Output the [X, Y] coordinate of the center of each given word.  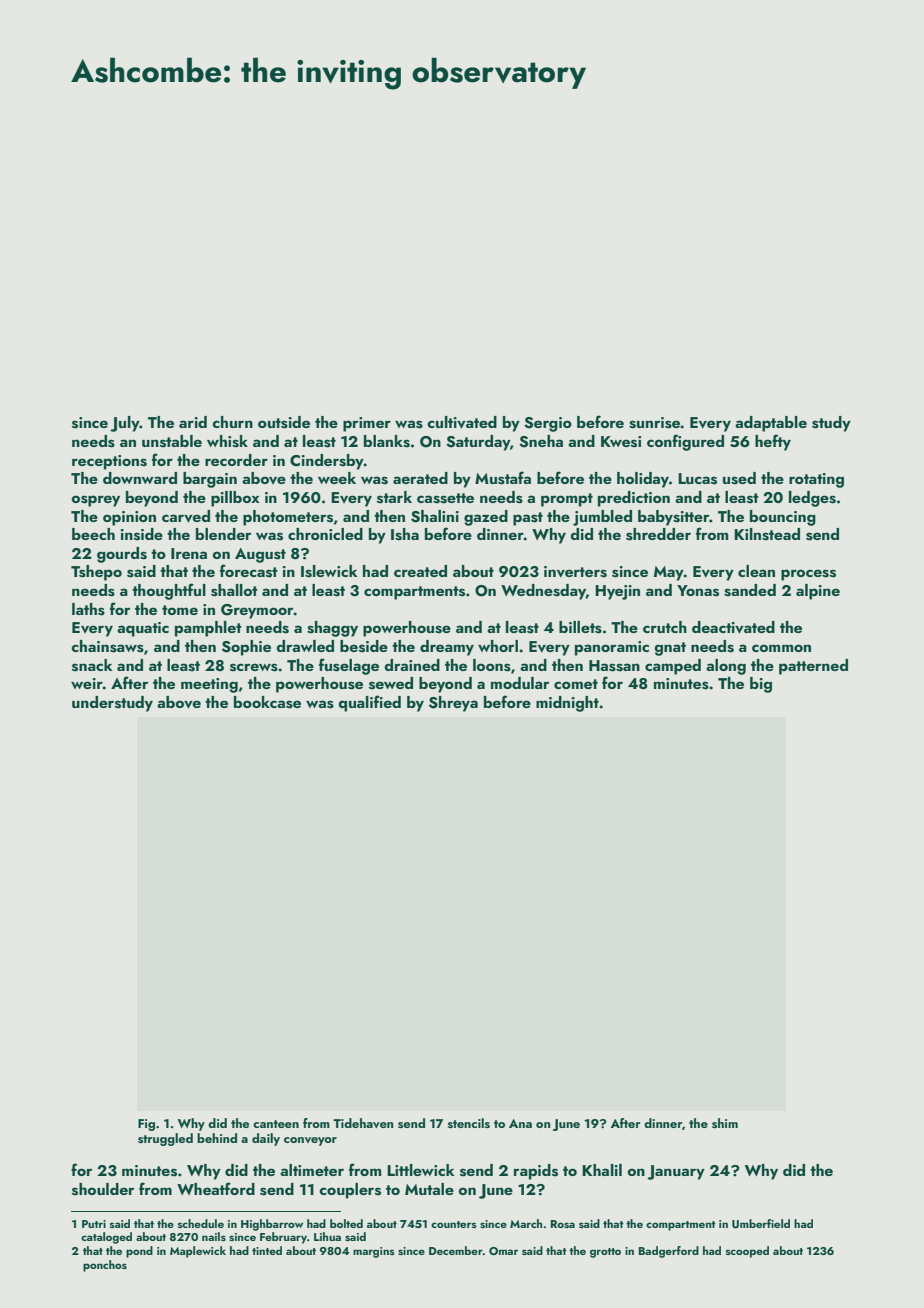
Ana [520, 1123]
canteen [276, 1124]
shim [725, 1123]
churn [232, 422]
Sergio [548, 424]
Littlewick [420, 1170]
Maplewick [198, 1252]
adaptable [771, 424]
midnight [567, 704]
